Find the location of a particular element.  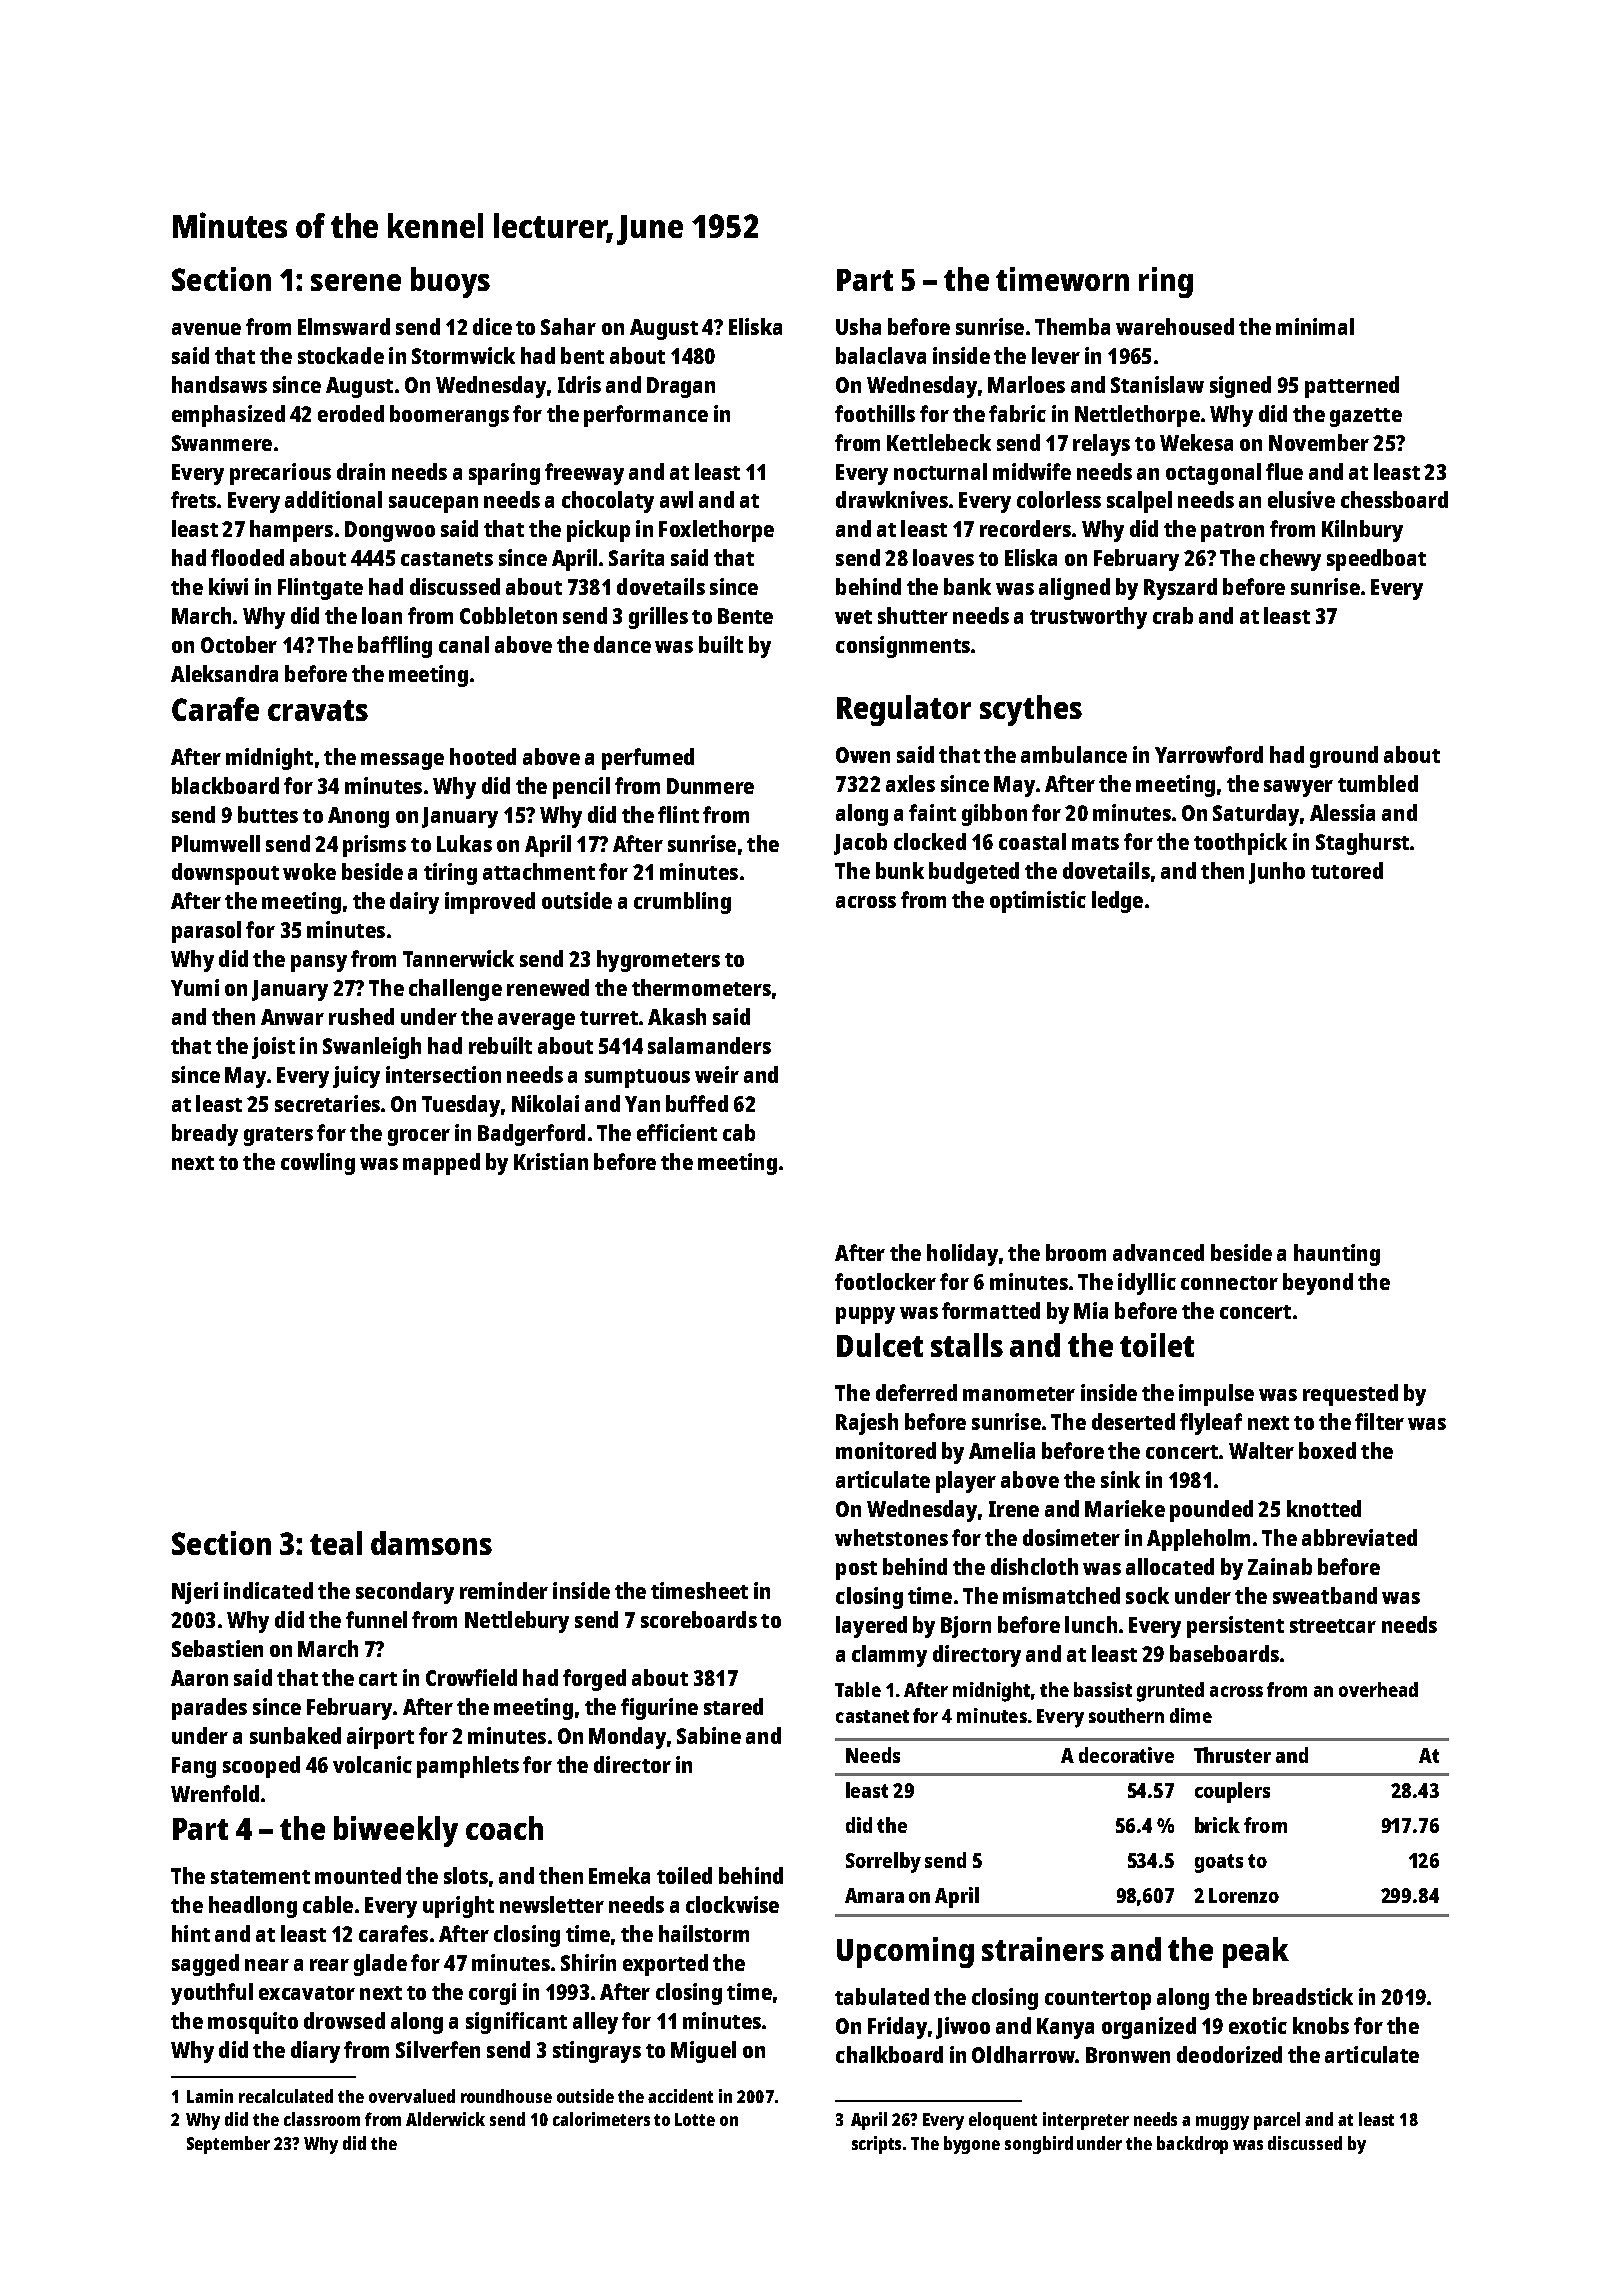

persistent is located at coordinates (1235, 1627).
